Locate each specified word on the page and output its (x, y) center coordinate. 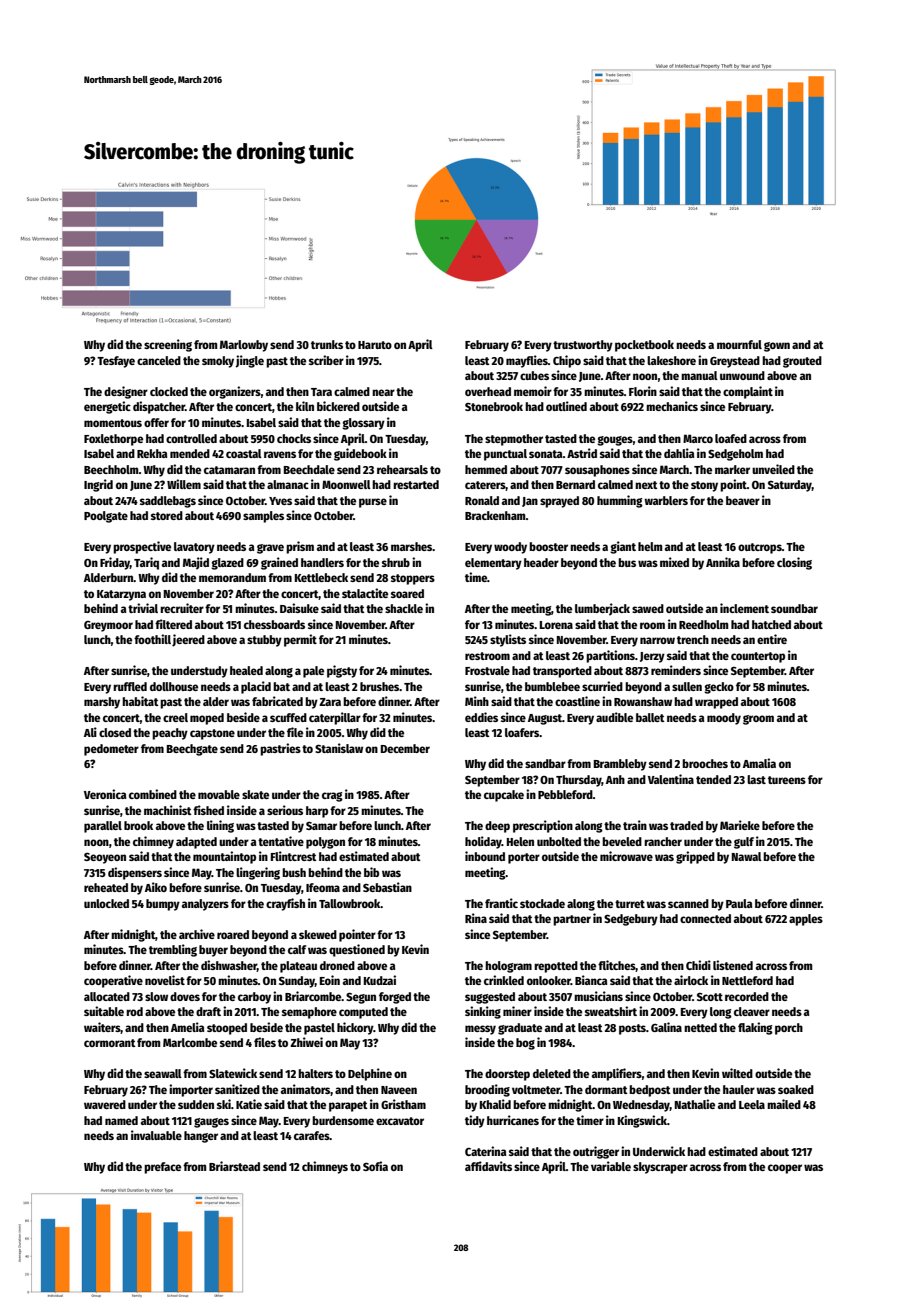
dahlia (679, 453)
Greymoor (108, 626)
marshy (102, 703)
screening (168, 345)
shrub (396, 562)
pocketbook (644, 346)
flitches (617, 966)
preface (162, 1168)
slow (156, 996)
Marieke (740, 825)
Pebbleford (565, 794)
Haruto (375, 345)
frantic (501, 903)
